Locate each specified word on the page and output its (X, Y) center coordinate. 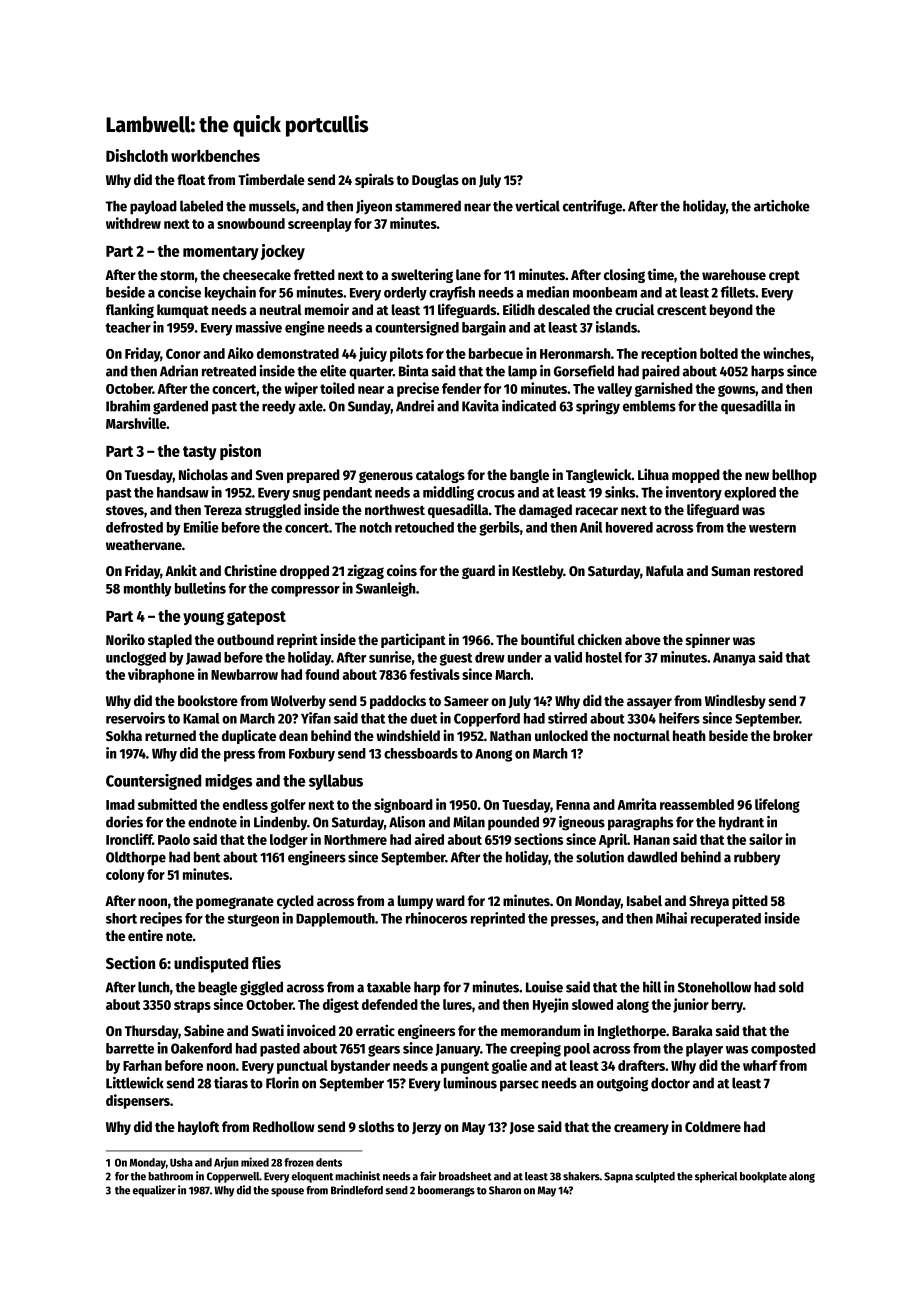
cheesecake (257, 274)
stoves (125, 510)
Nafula (665, 570)
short (121, 918)
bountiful (548, 639)
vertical (537, 206)
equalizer (154, 1191)
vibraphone (161, 675)
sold (791, 987)
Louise (544, 987)
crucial (634, 309)
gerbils (499, 528)
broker (793, 735)
